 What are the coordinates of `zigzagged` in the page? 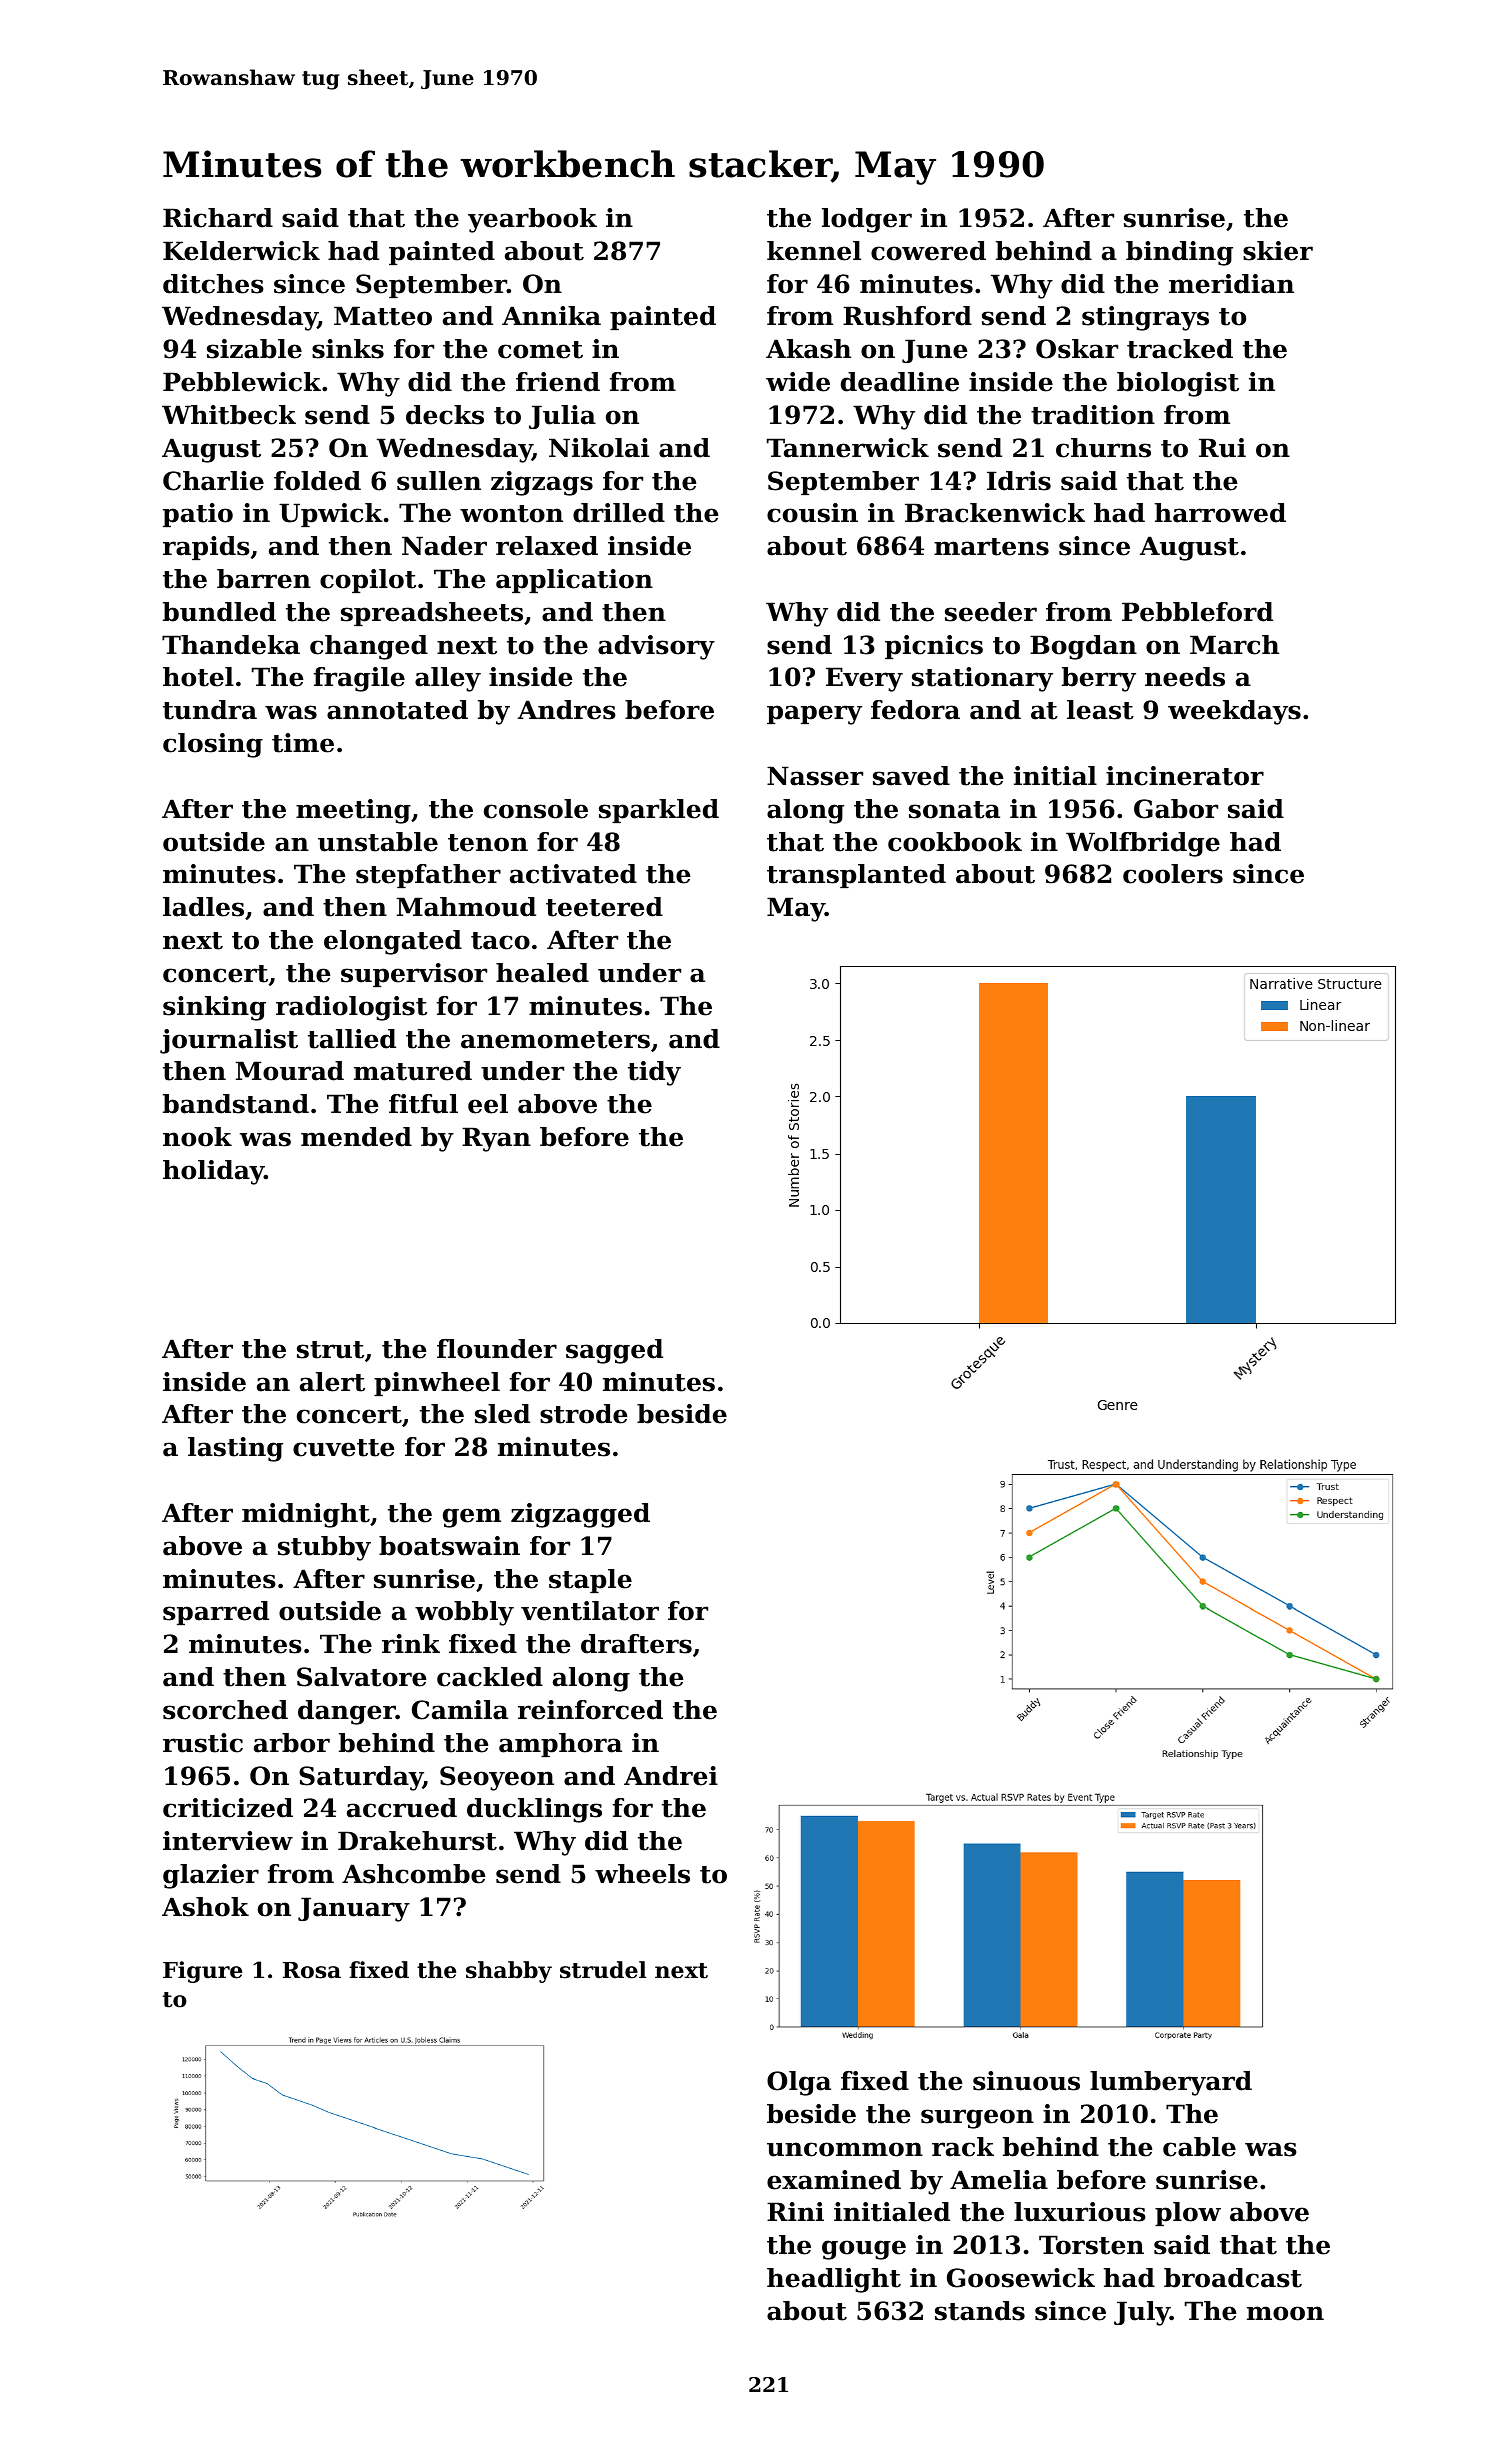 It's located at (580, 1515).
